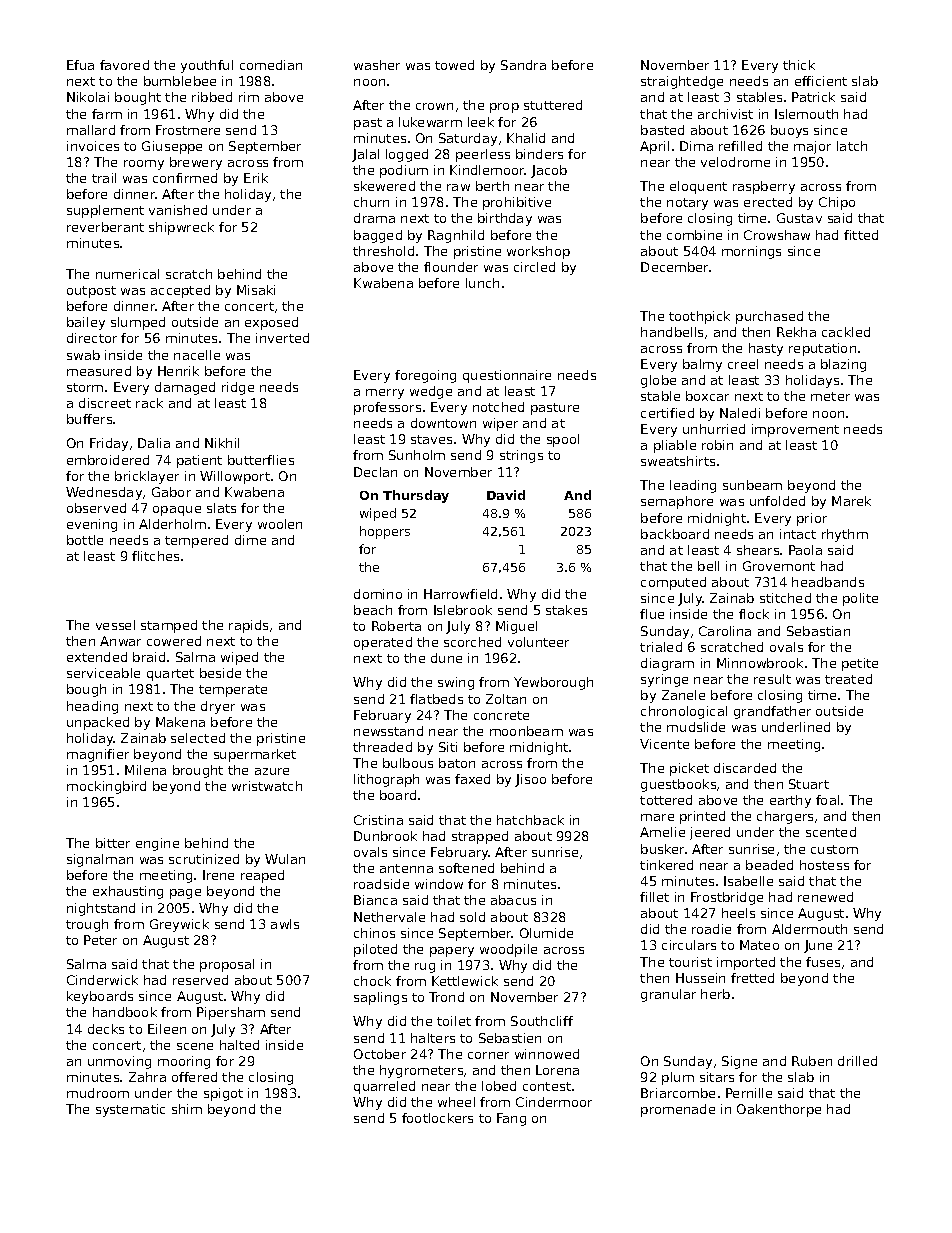 Image resolution: width=952 pixels, height=1233 pixels. Describe the element at coordinates (666, 865) in the screenshot. I see `tinkered` at that location.
